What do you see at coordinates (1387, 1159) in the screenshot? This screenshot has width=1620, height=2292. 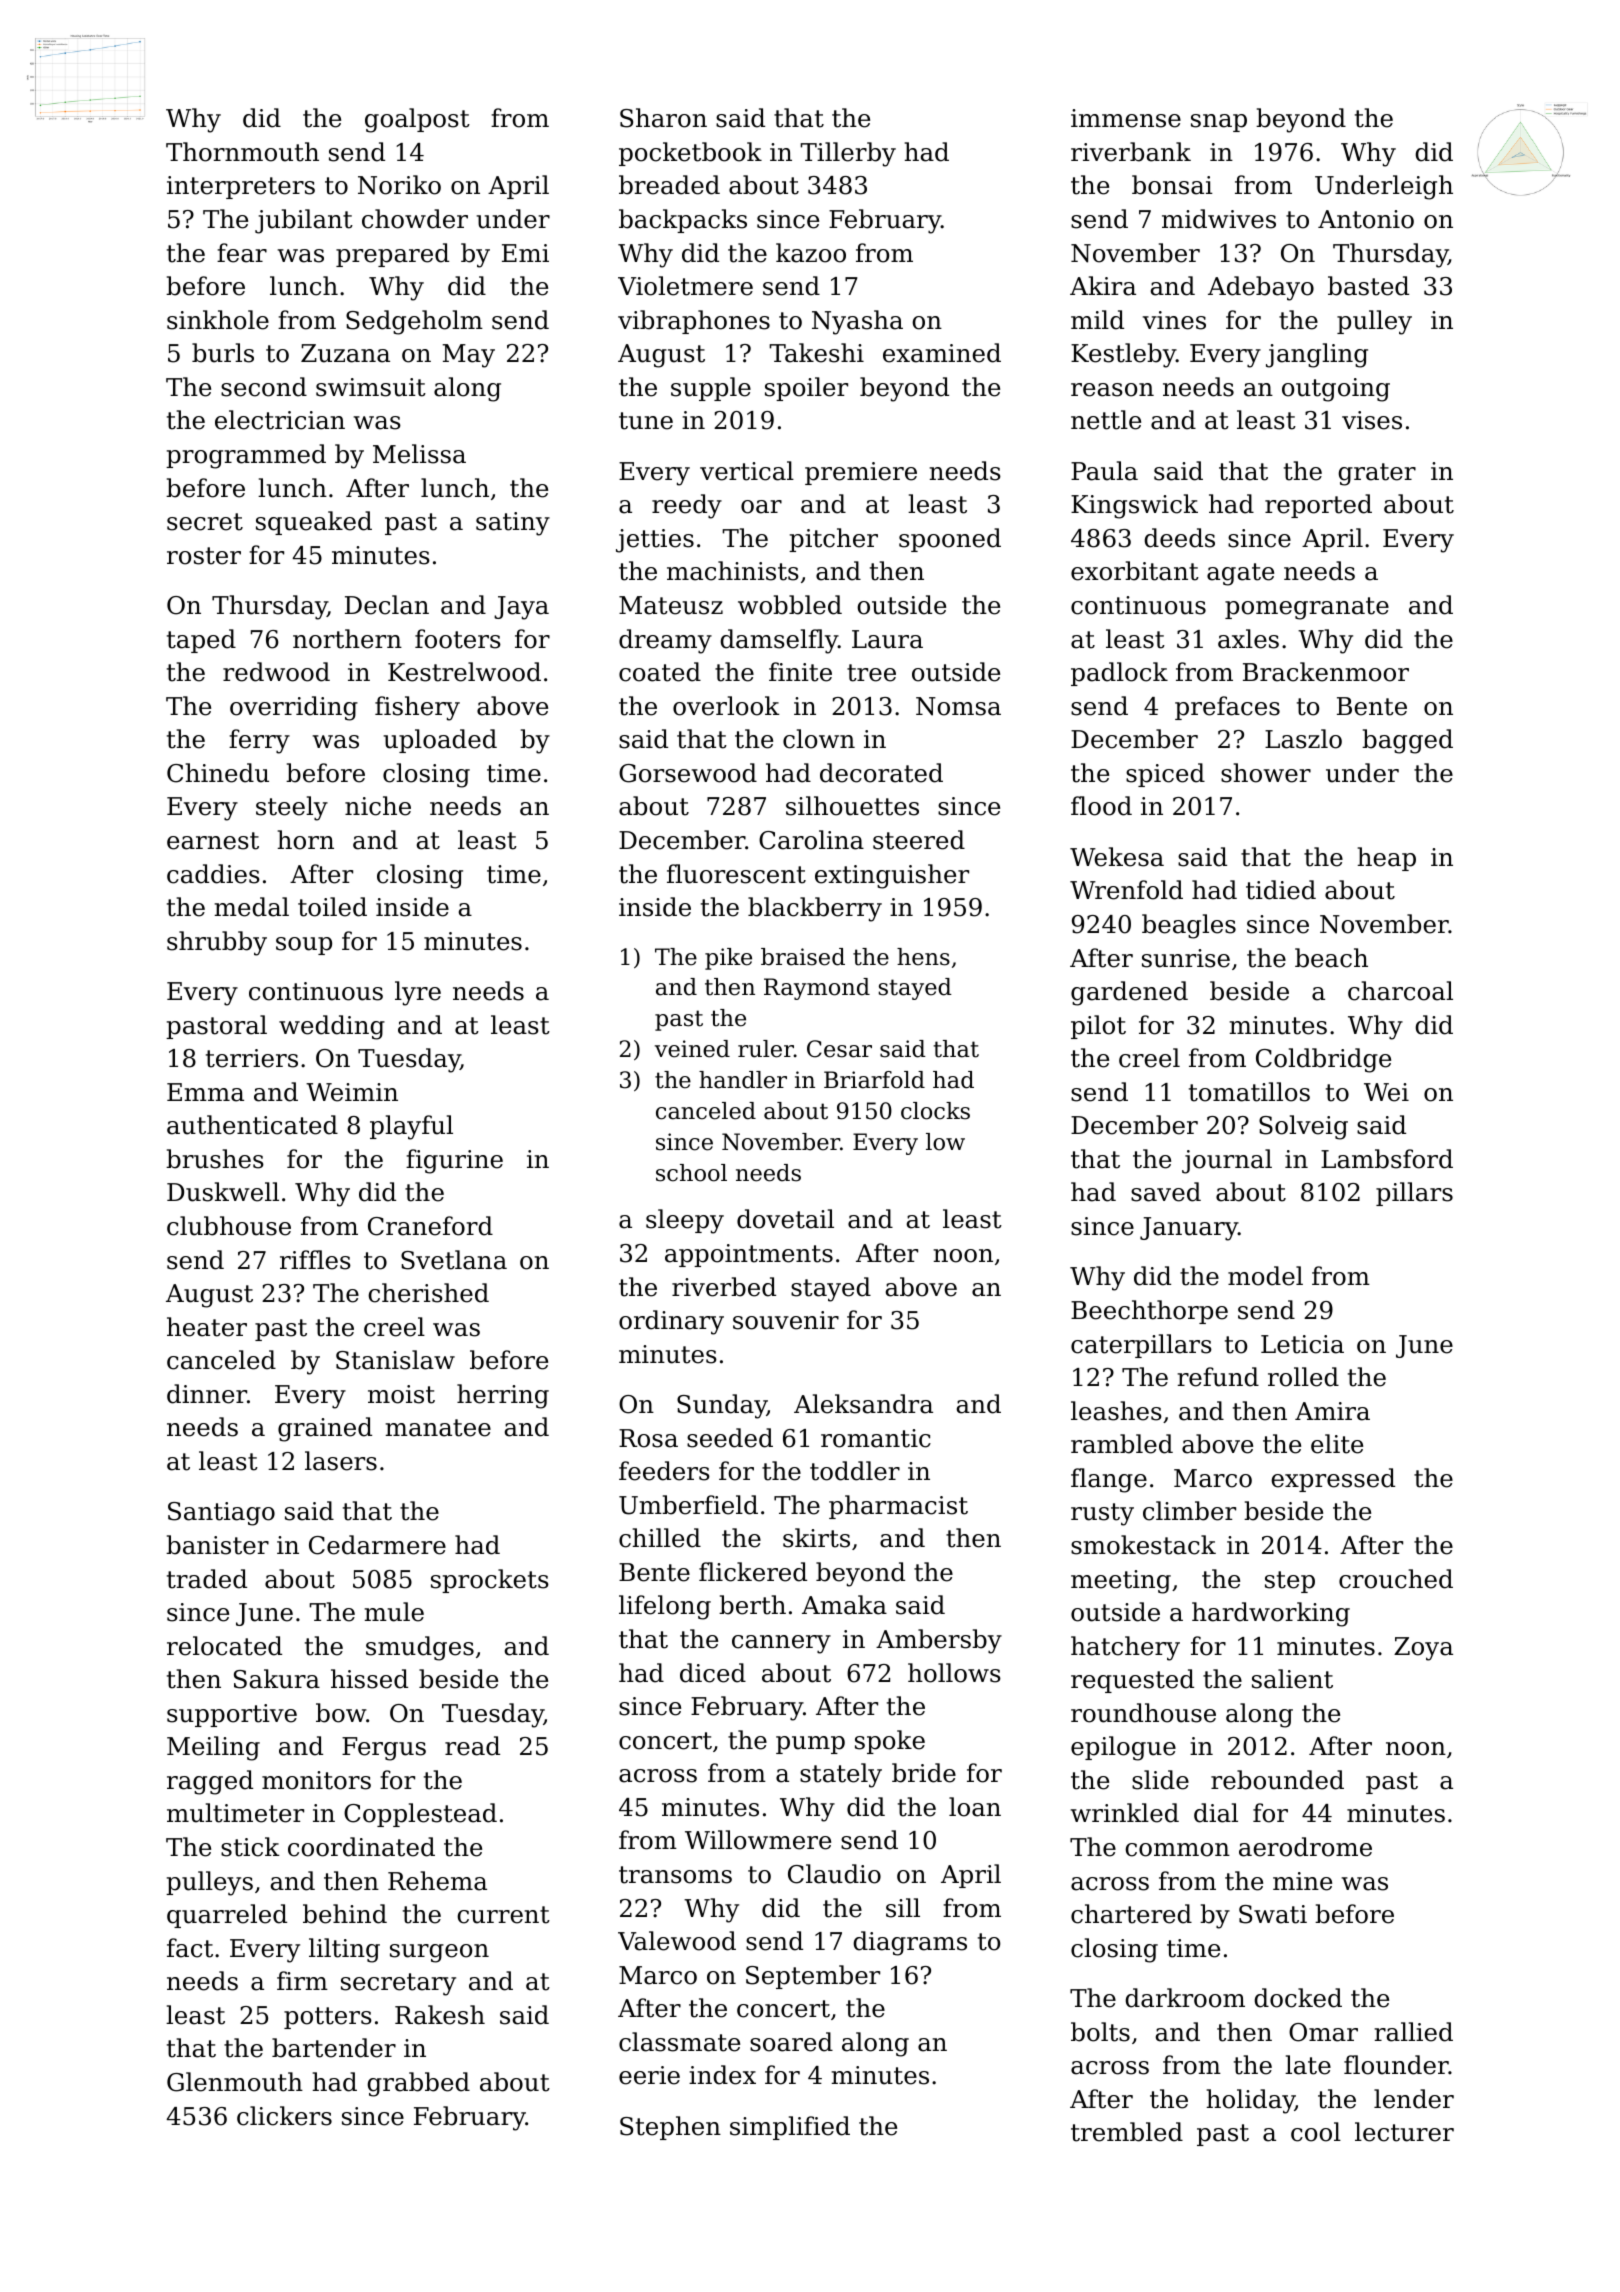 I see `Lambsford` at bounding box center [1387, 1159].
